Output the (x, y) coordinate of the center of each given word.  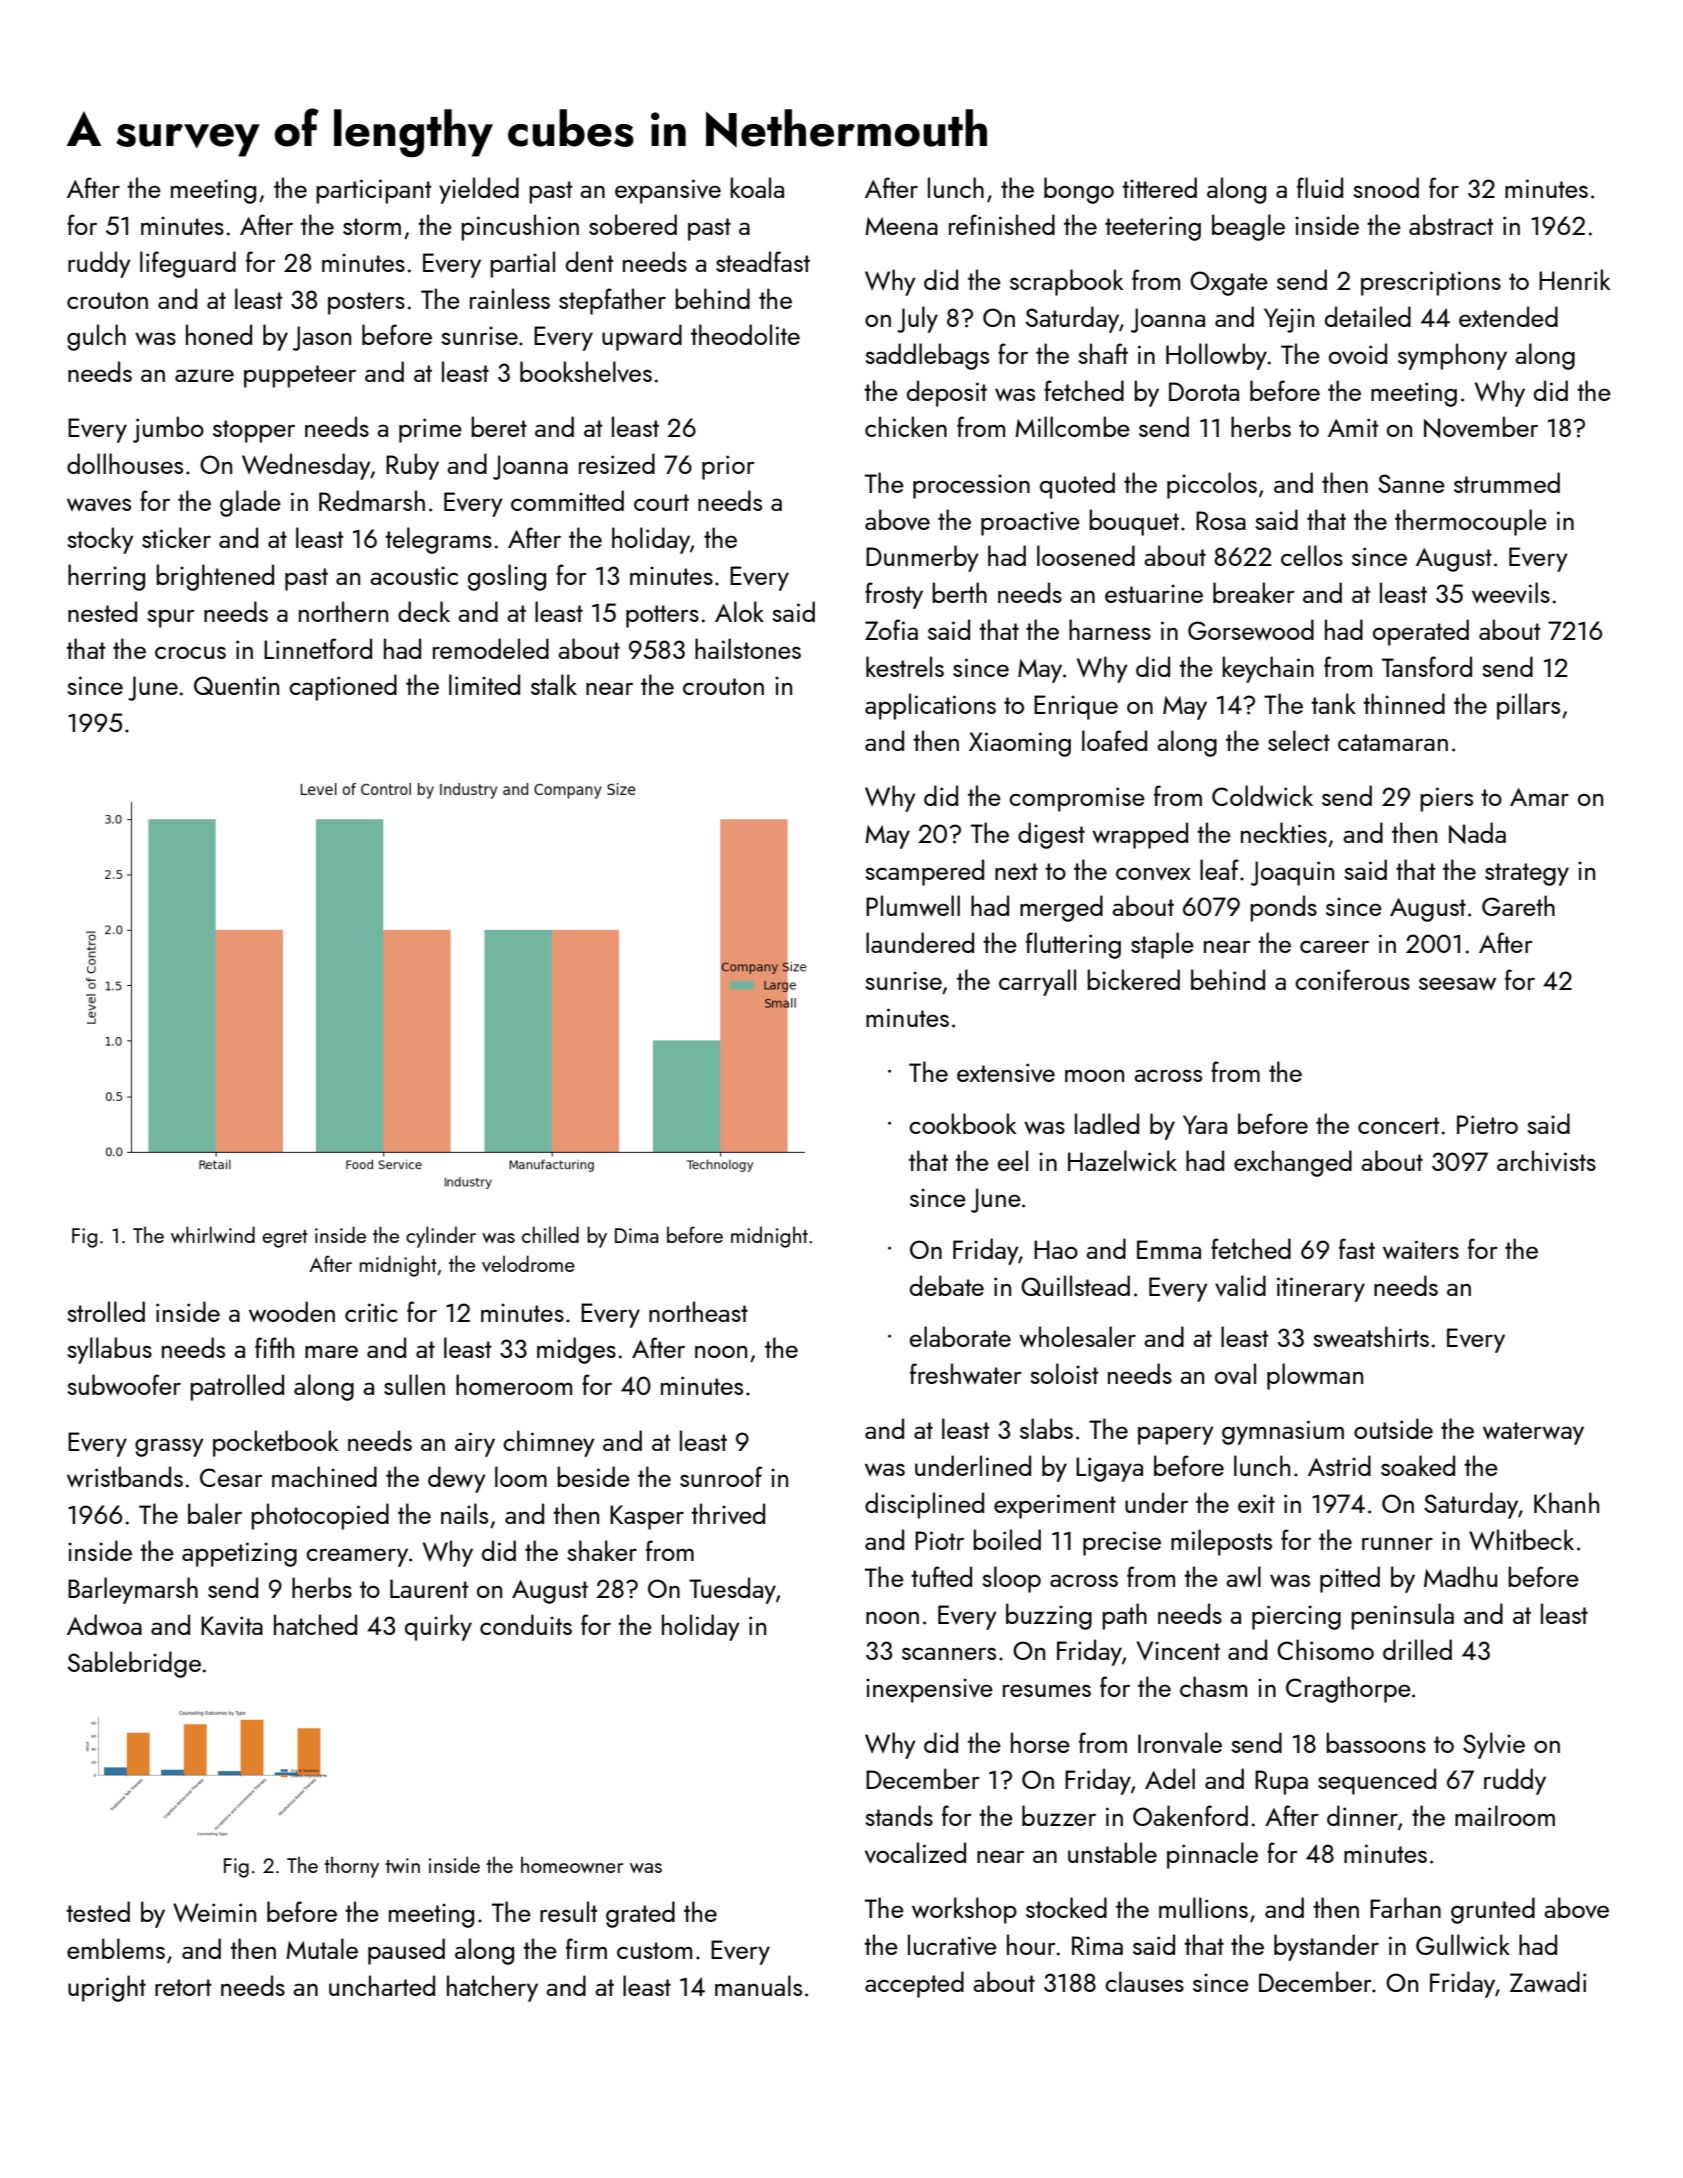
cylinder (441, 1237)
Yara (1205, 1124)
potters (662, 616)
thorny (351, 1867)
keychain (1268, 669)
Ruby (412, 466)
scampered (924, 872)
